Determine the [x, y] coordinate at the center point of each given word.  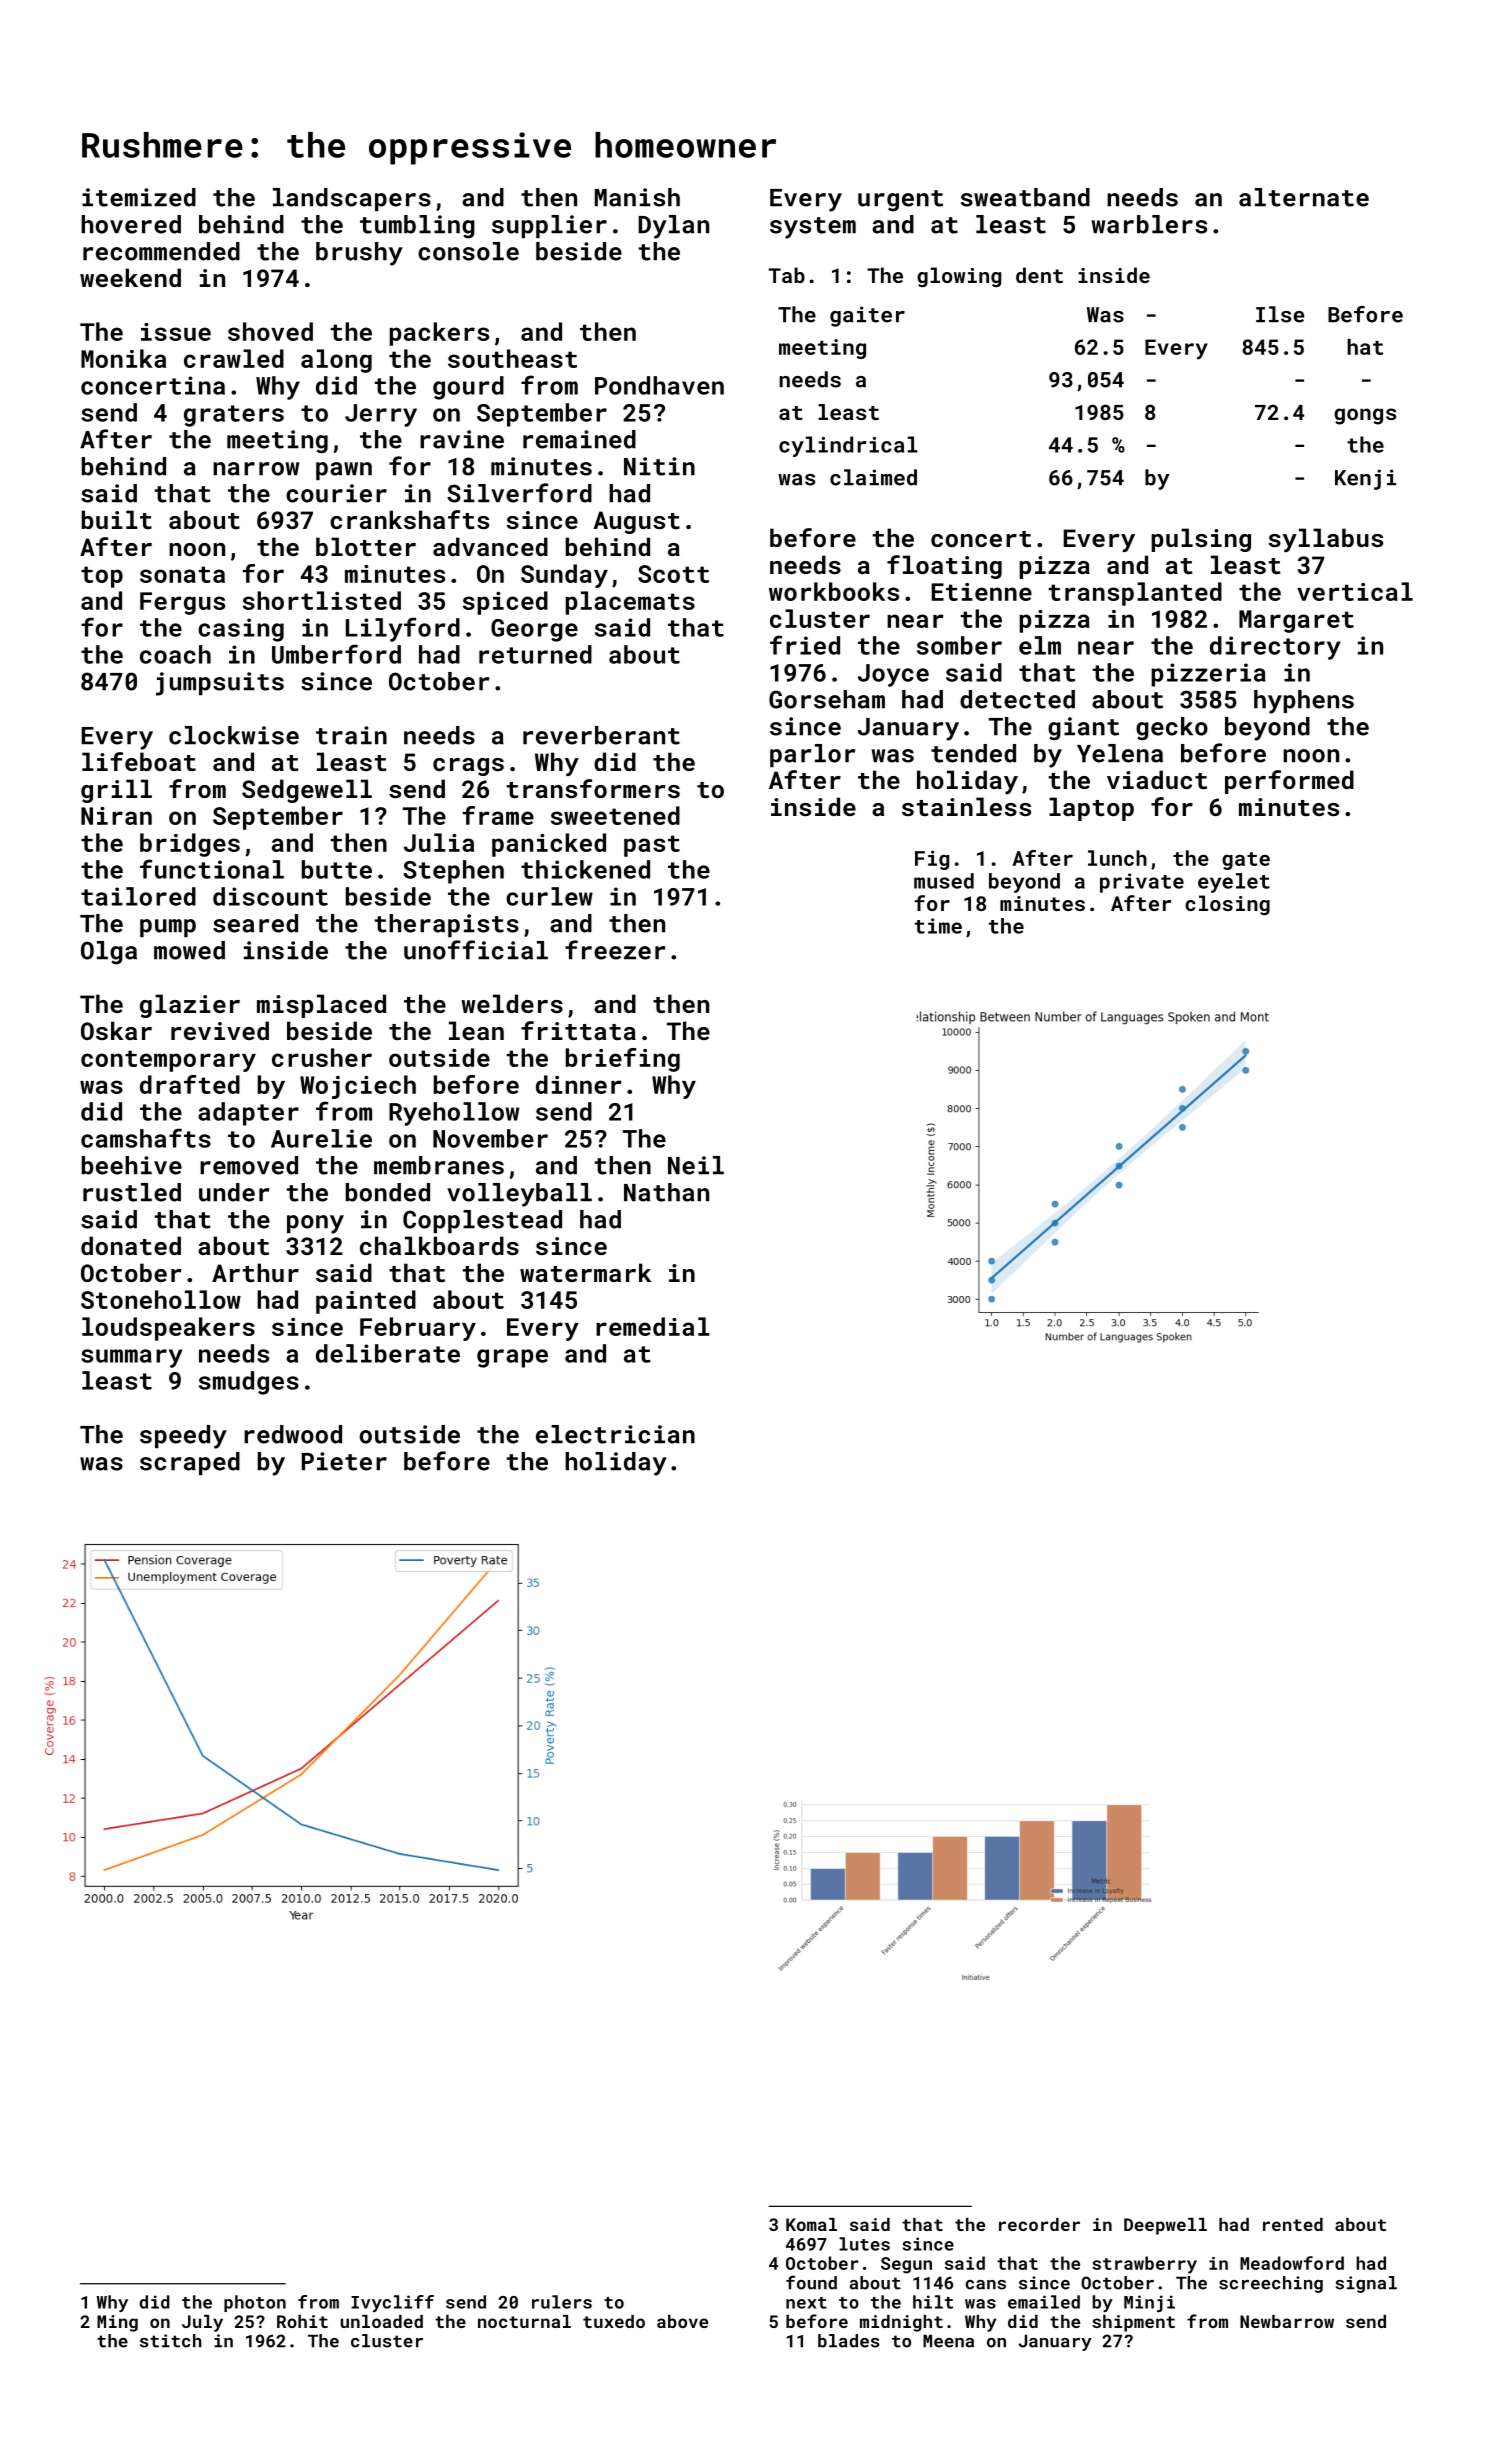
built [117, 519]
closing [1227, 905]
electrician [615, 1434]
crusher [322, 1057]
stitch [171, 2341]
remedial [653, 1326]
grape [512, 1358]
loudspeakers [168, 1329]
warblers [1149, 224]
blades [848, 2341]
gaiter [867, 316]
